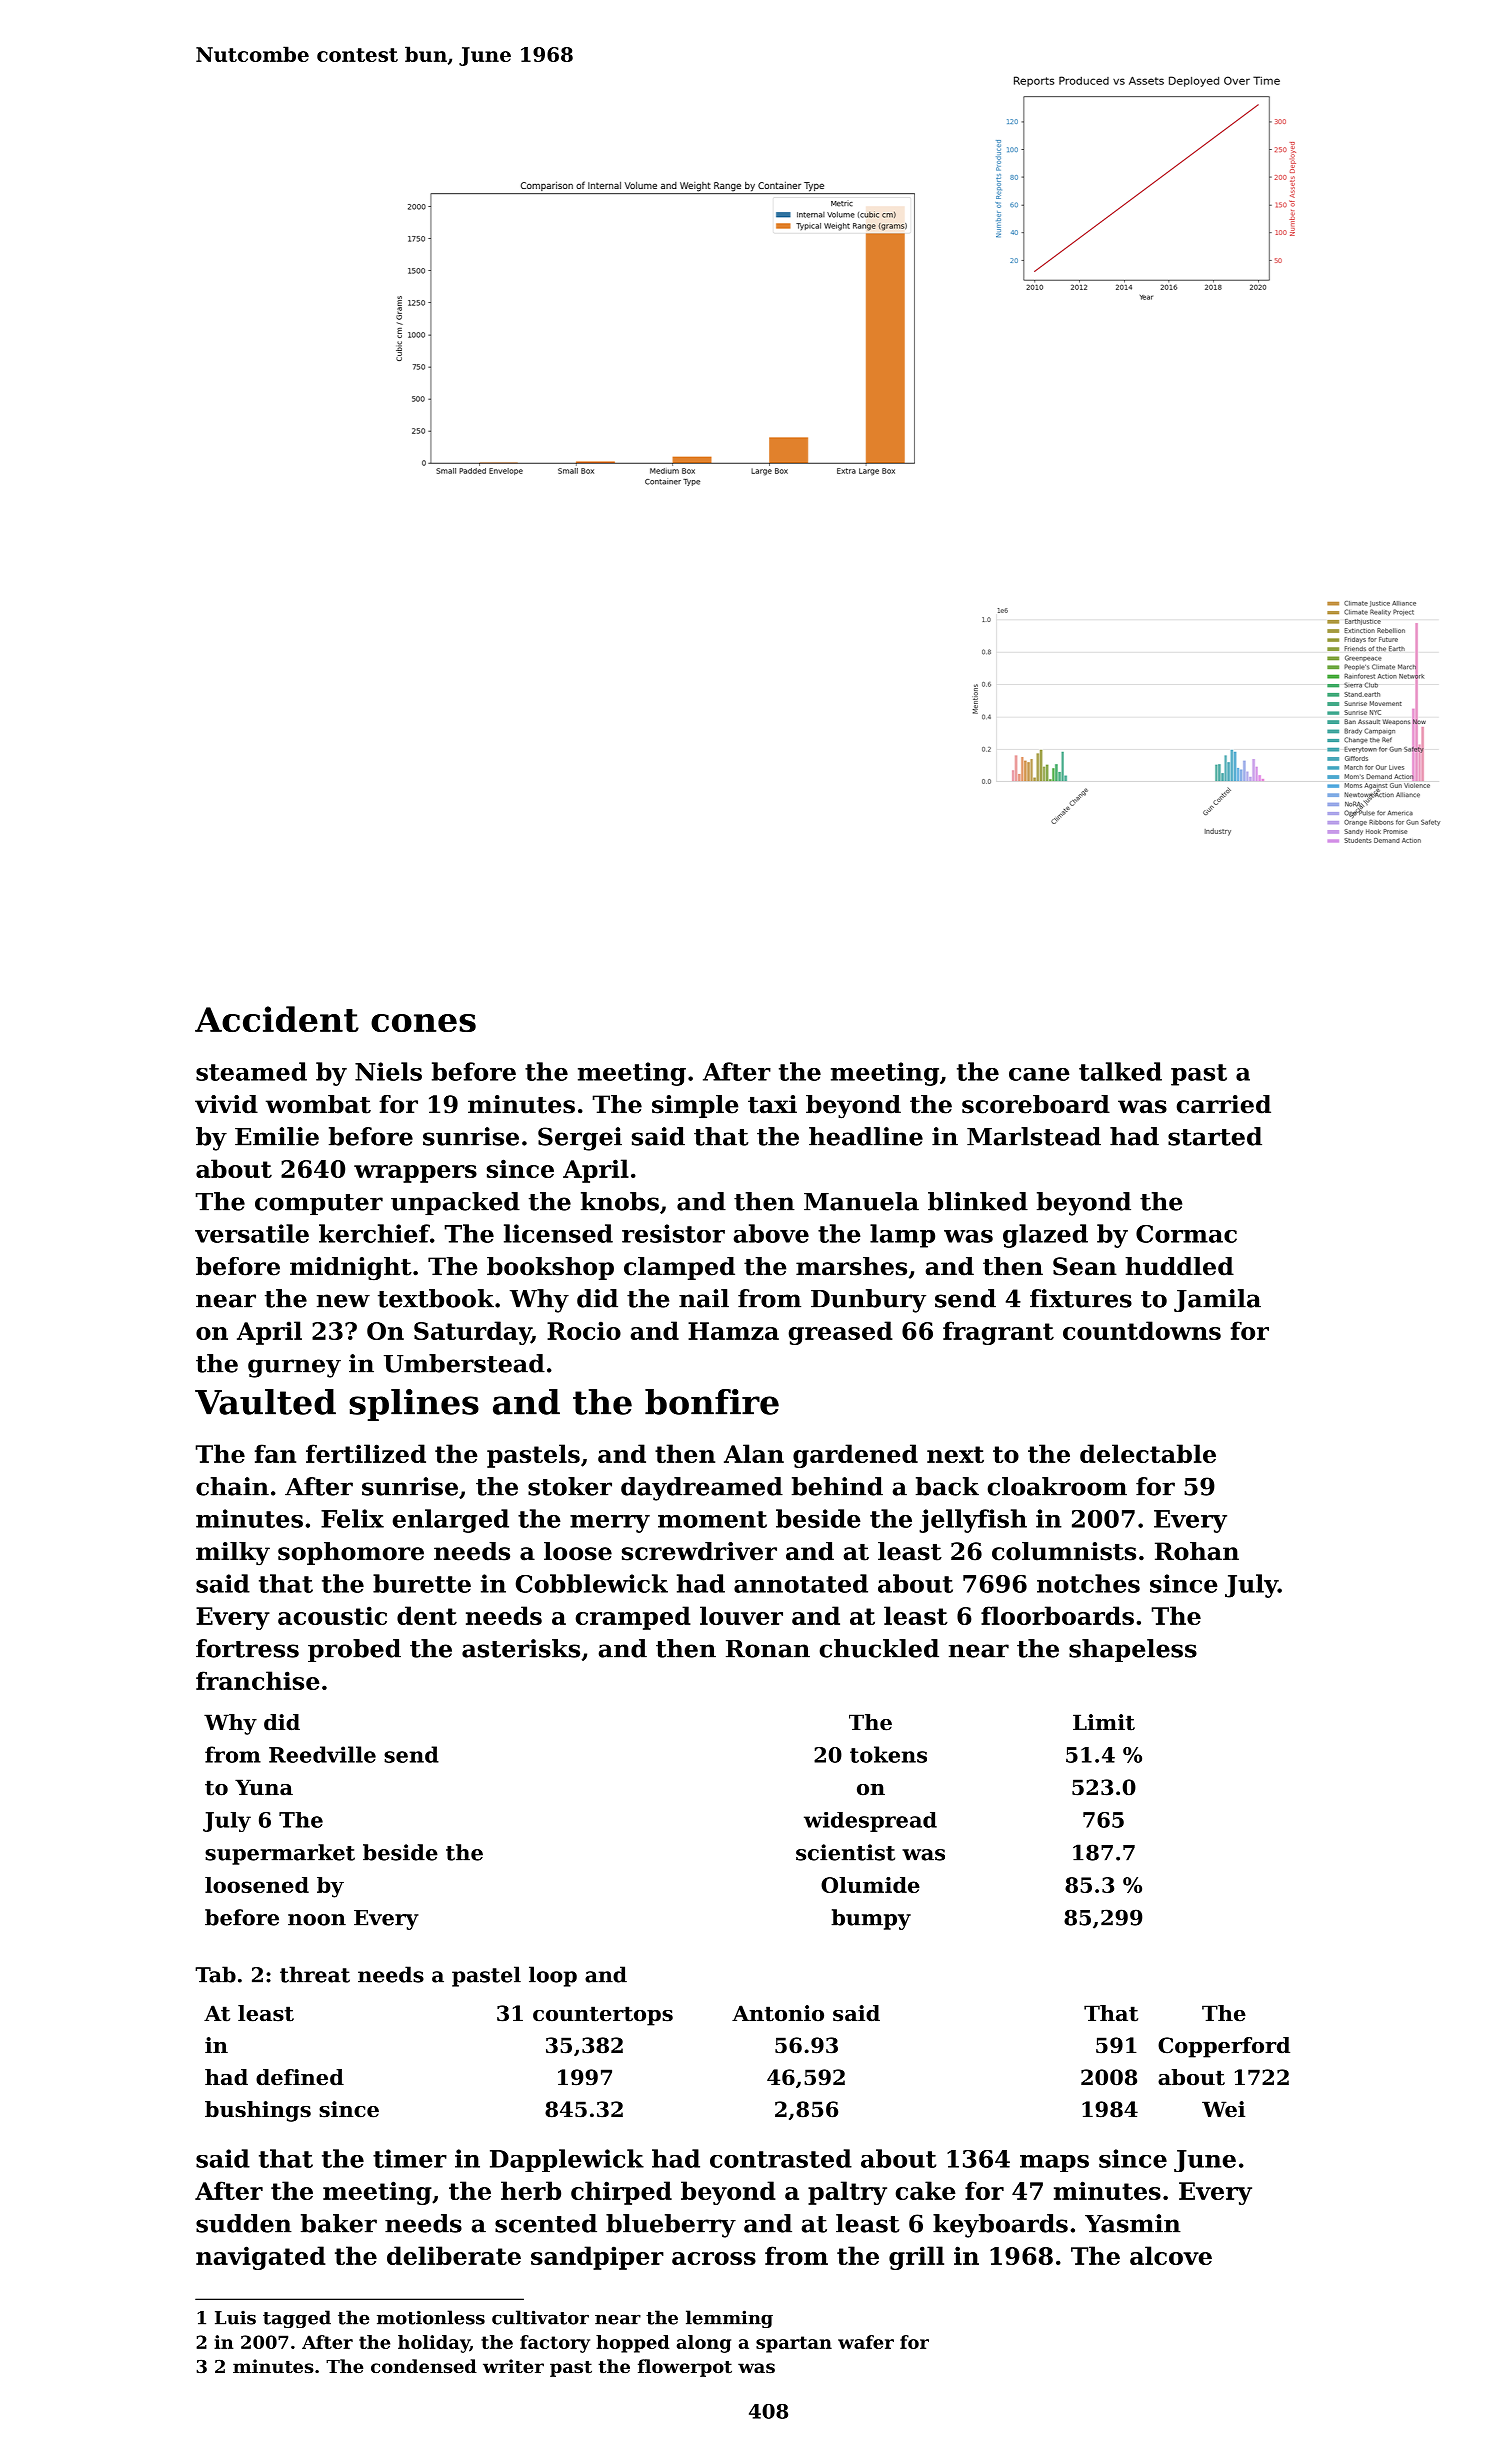 This document has width=1496, height=2464. I want to click on talked, so click(1120, 1071).
